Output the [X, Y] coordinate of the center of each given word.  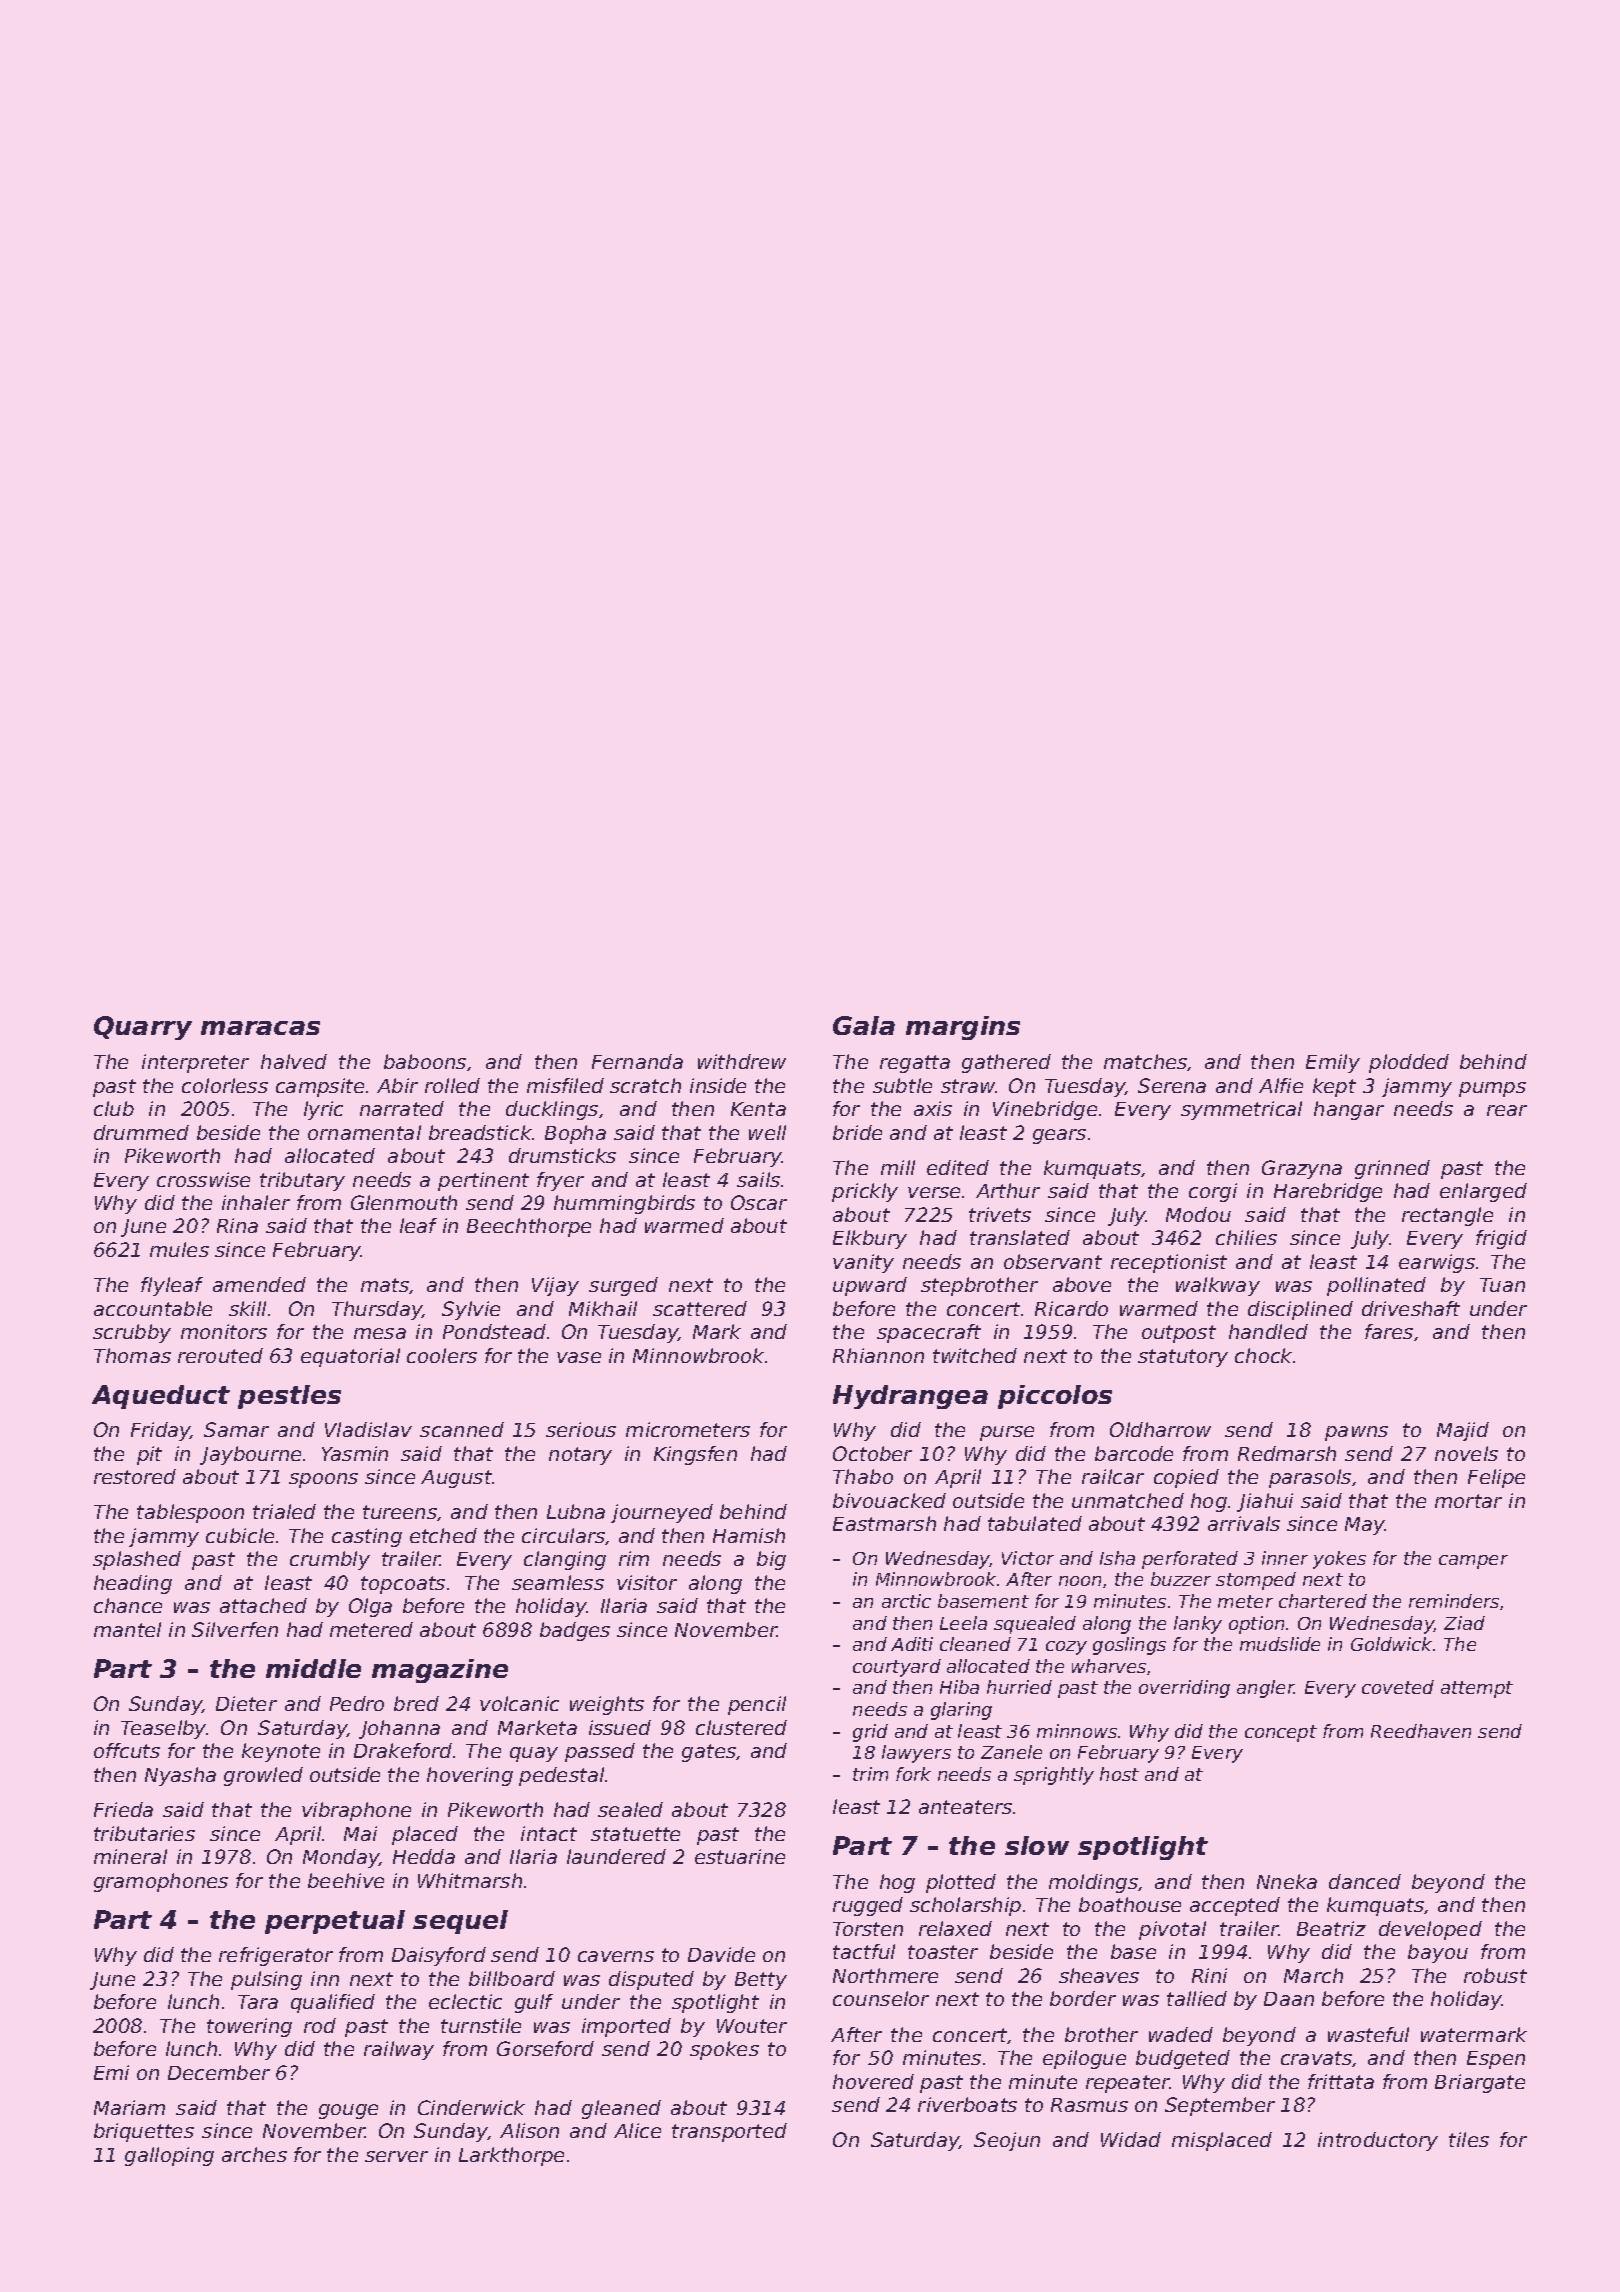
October [872, 1453]
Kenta [758, 1109]
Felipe [1496, 1478]
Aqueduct [161, 1397]
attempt [1477, 1689]
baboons [425, 1061]
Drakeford [403, 1750]
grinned [1392, 1169]
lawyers [916, 1754]
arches [254, 2154]
